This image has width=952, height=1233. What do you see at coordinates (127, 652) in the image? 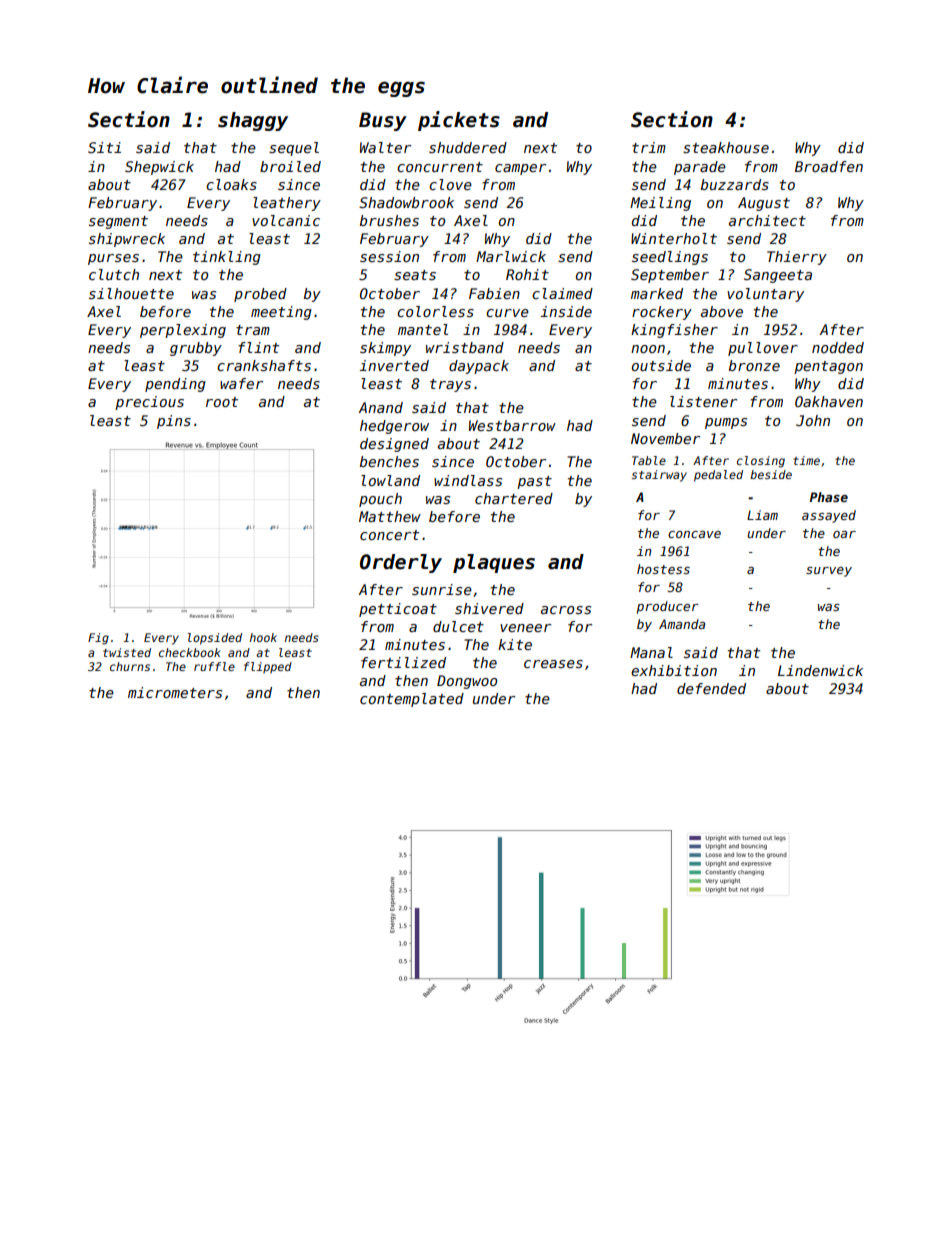
I see `twisted` at bounding box center [127, 652].
